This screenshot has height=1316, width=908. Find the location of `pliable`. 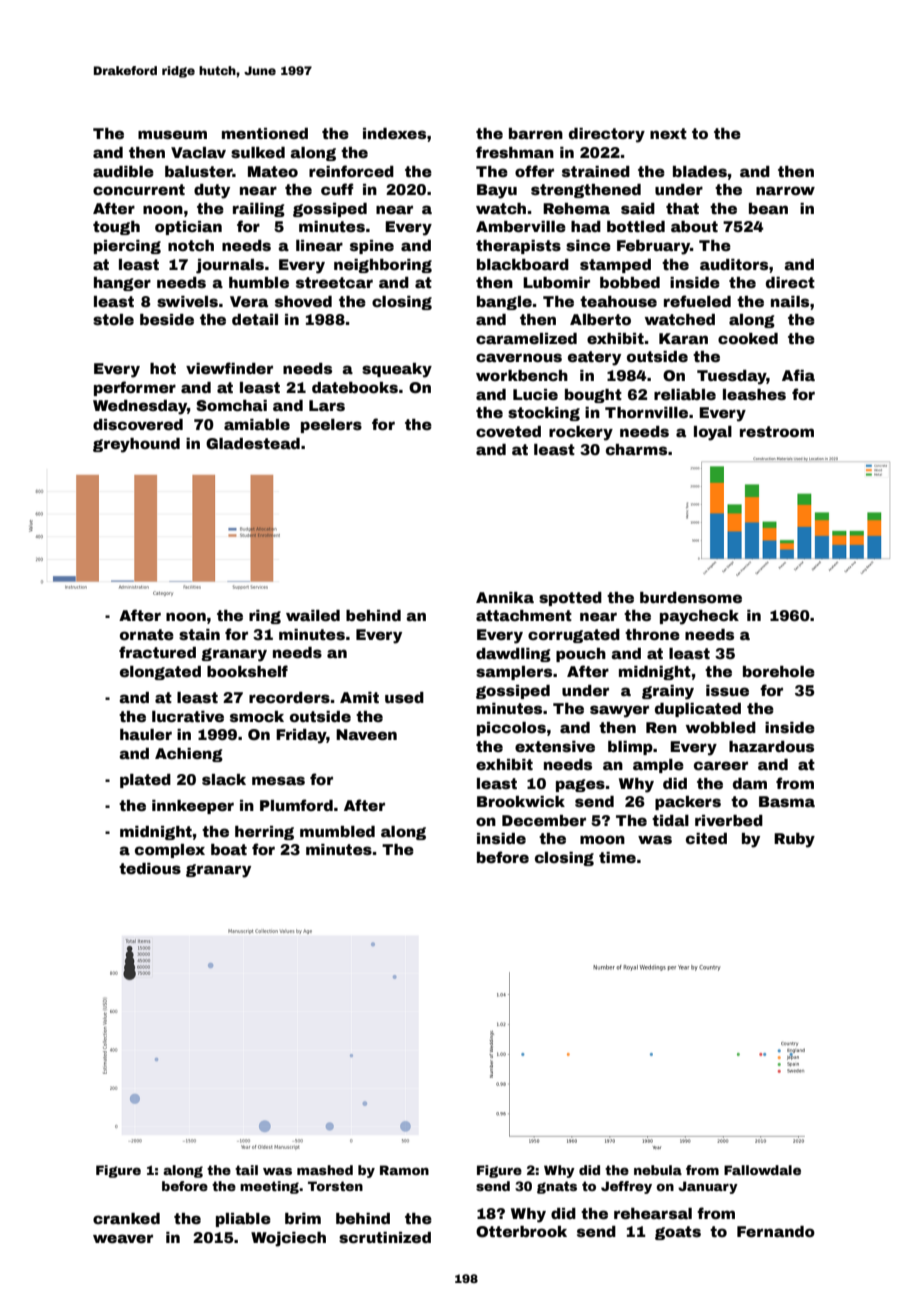

pliable is located at coordinates (243, 1220).
